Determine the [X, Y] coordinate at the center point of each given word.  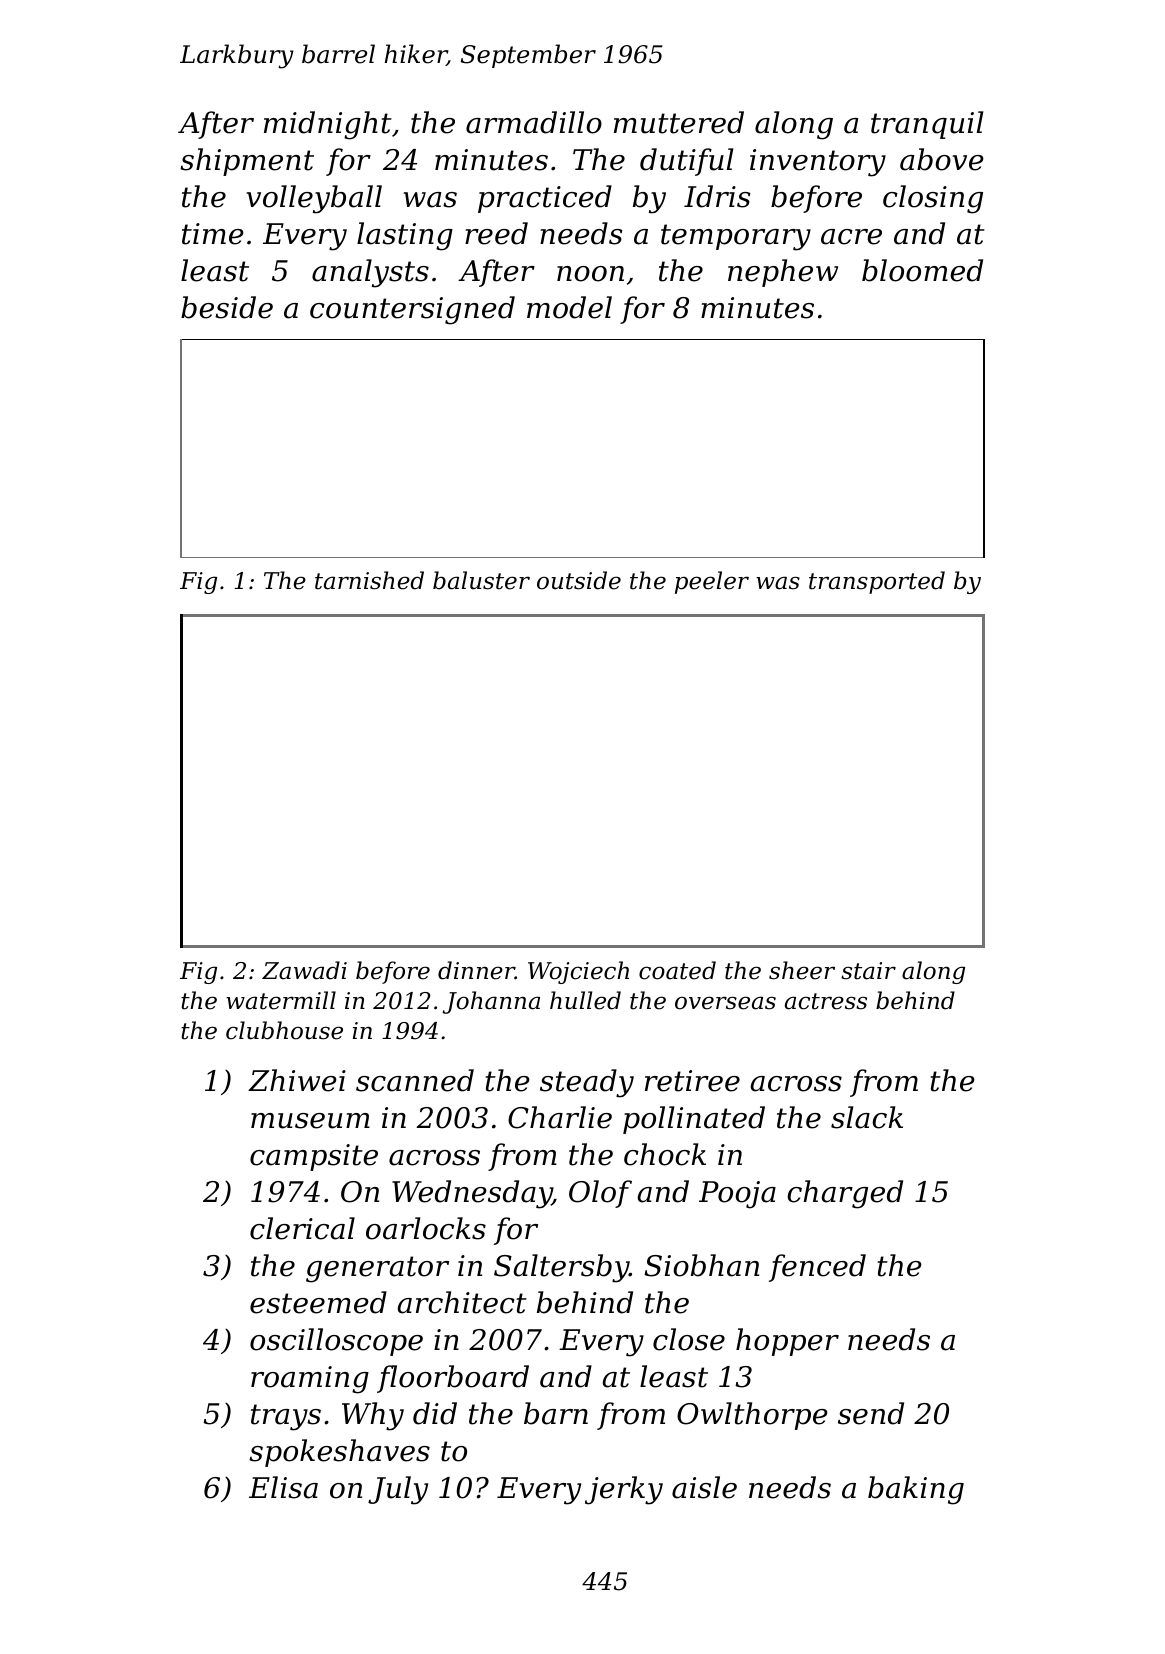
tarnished [369, 580]
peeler [712, 582]
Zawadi [304, 970]
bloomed [922, 270]
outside [579, 580]
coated [677, 970]
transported [877, 582]
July [398, 1490]
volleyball [314, 199]
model [569, 307]
